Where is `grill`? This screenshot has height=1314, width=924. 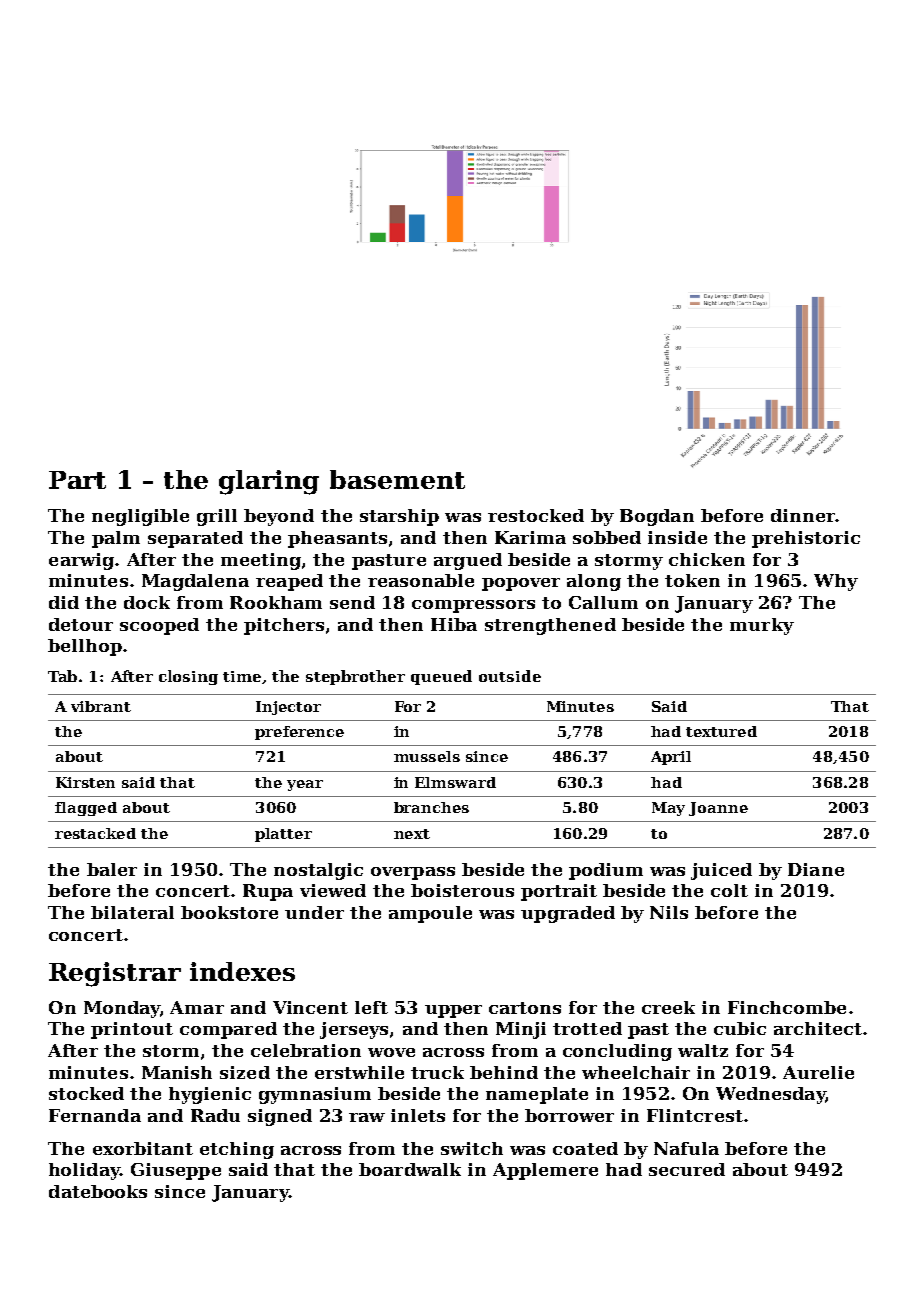
grill is located at coordinates (217, 517).
